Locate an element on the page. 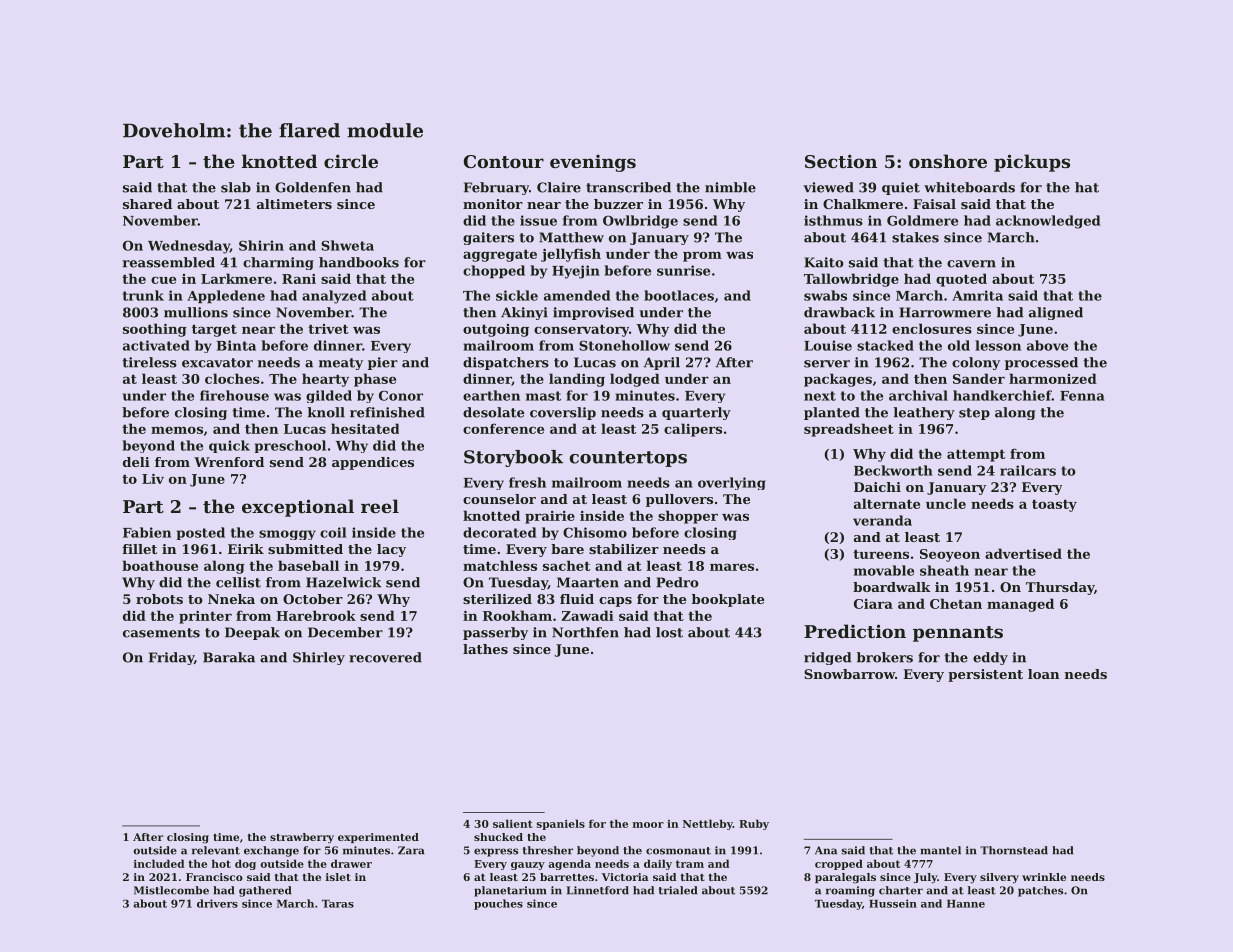 The image size is (1233, 952). evenings is located at coordinates (593, 163).
